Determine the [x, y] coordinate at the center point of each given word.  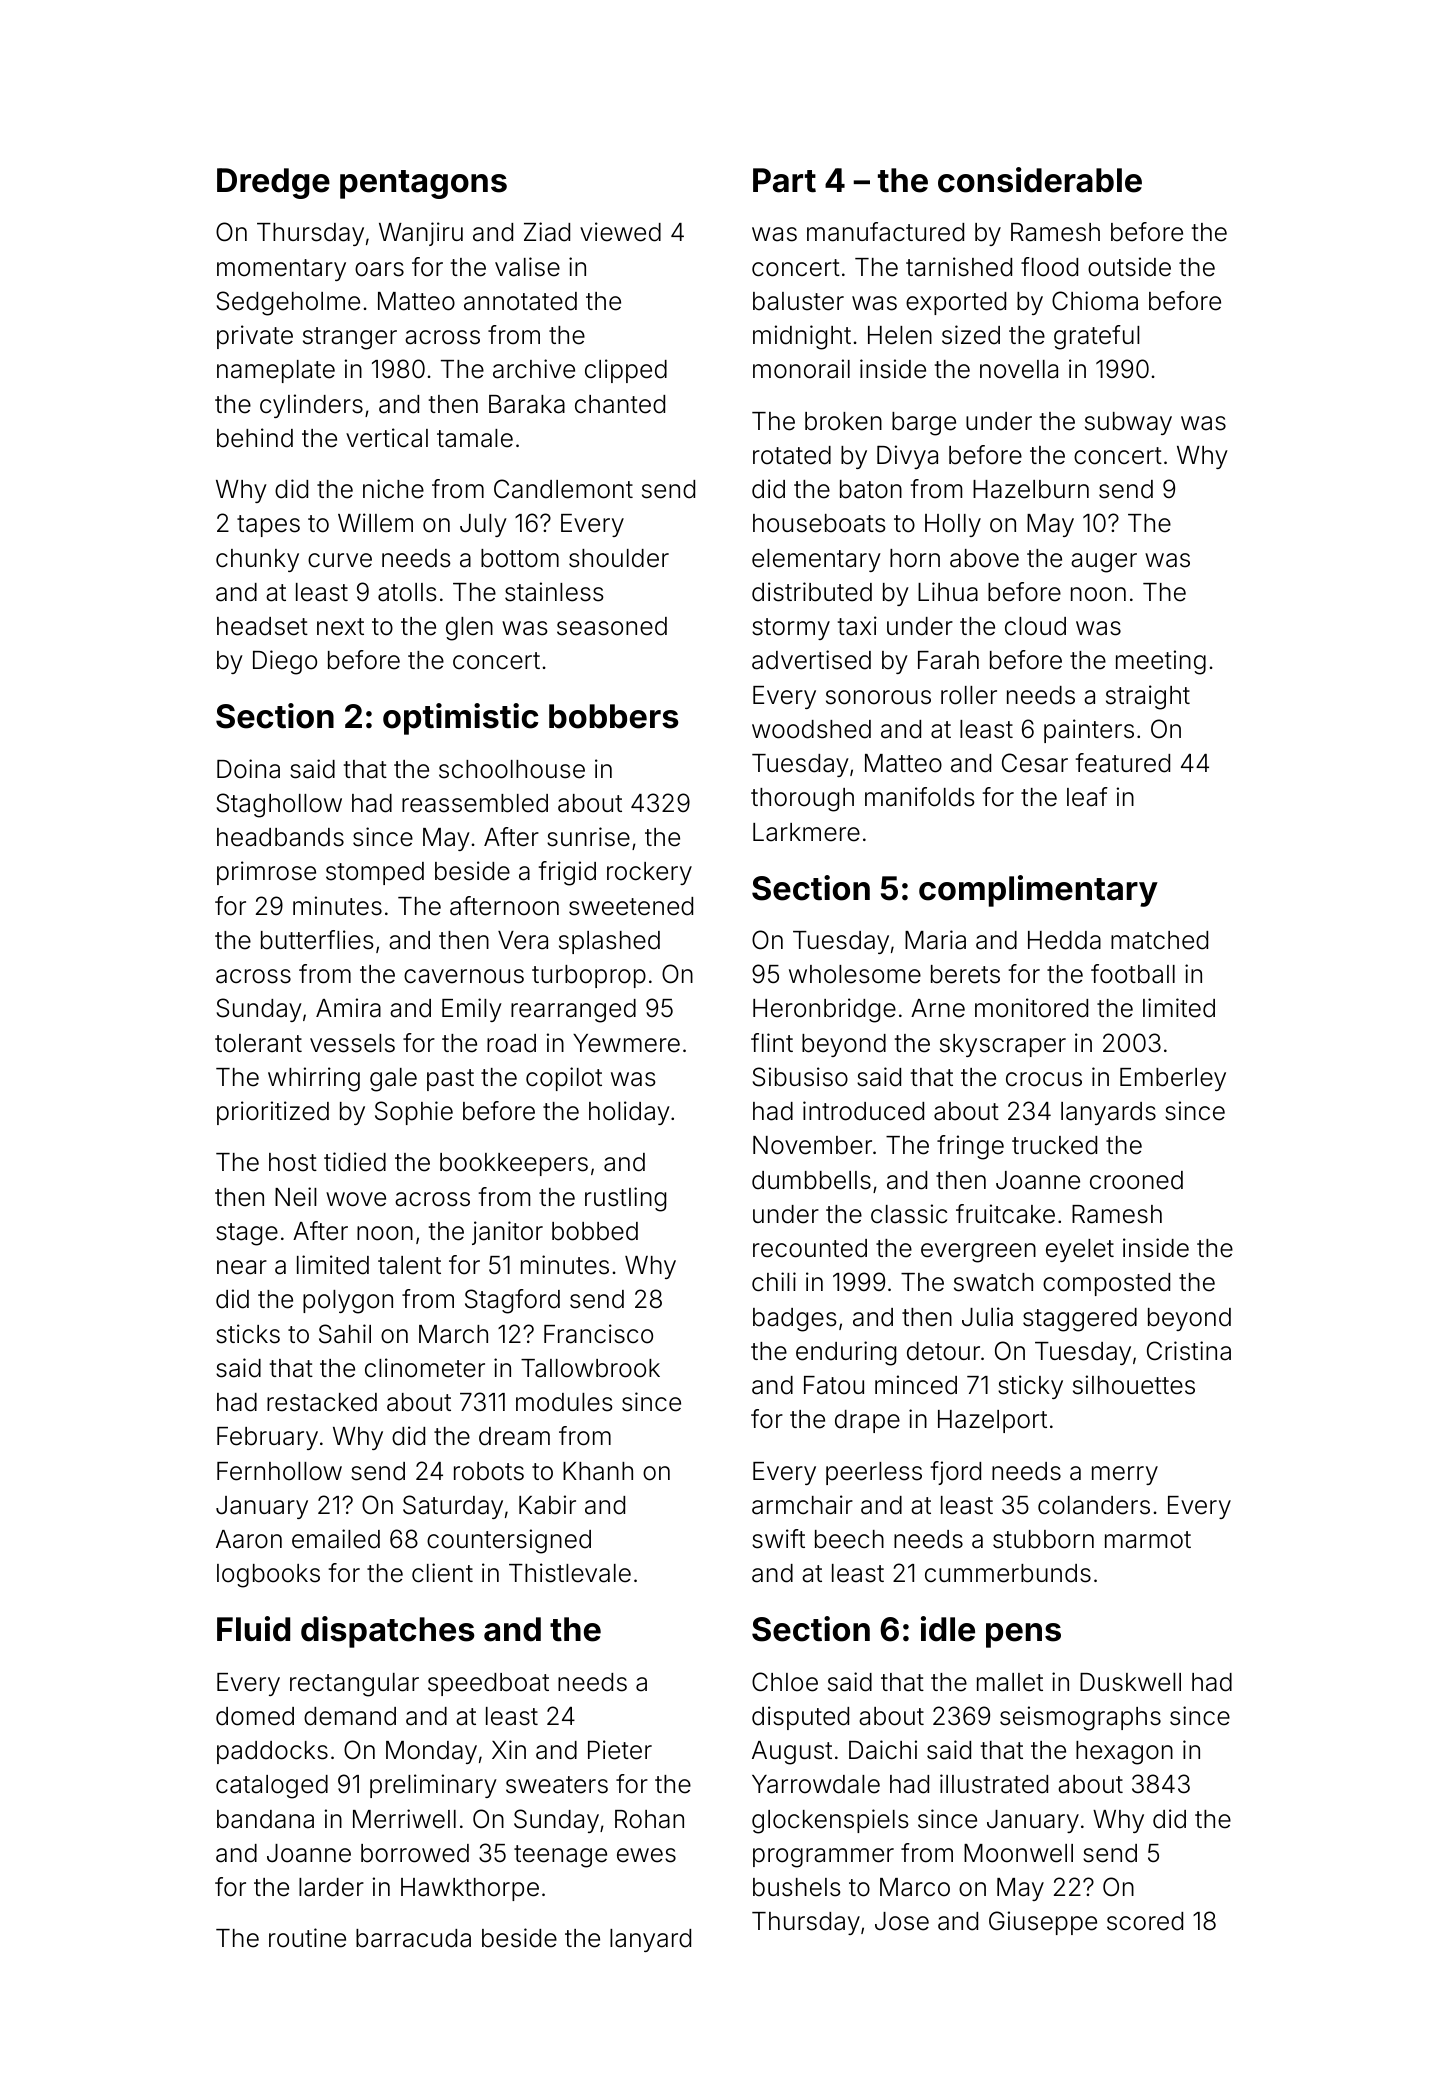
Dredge [273, 183]
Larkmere [806, 832]
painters [1089, 731]
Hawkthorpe [470, 1889]
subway [1128, 423]
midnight [802, 337]
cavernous [464, 976]
